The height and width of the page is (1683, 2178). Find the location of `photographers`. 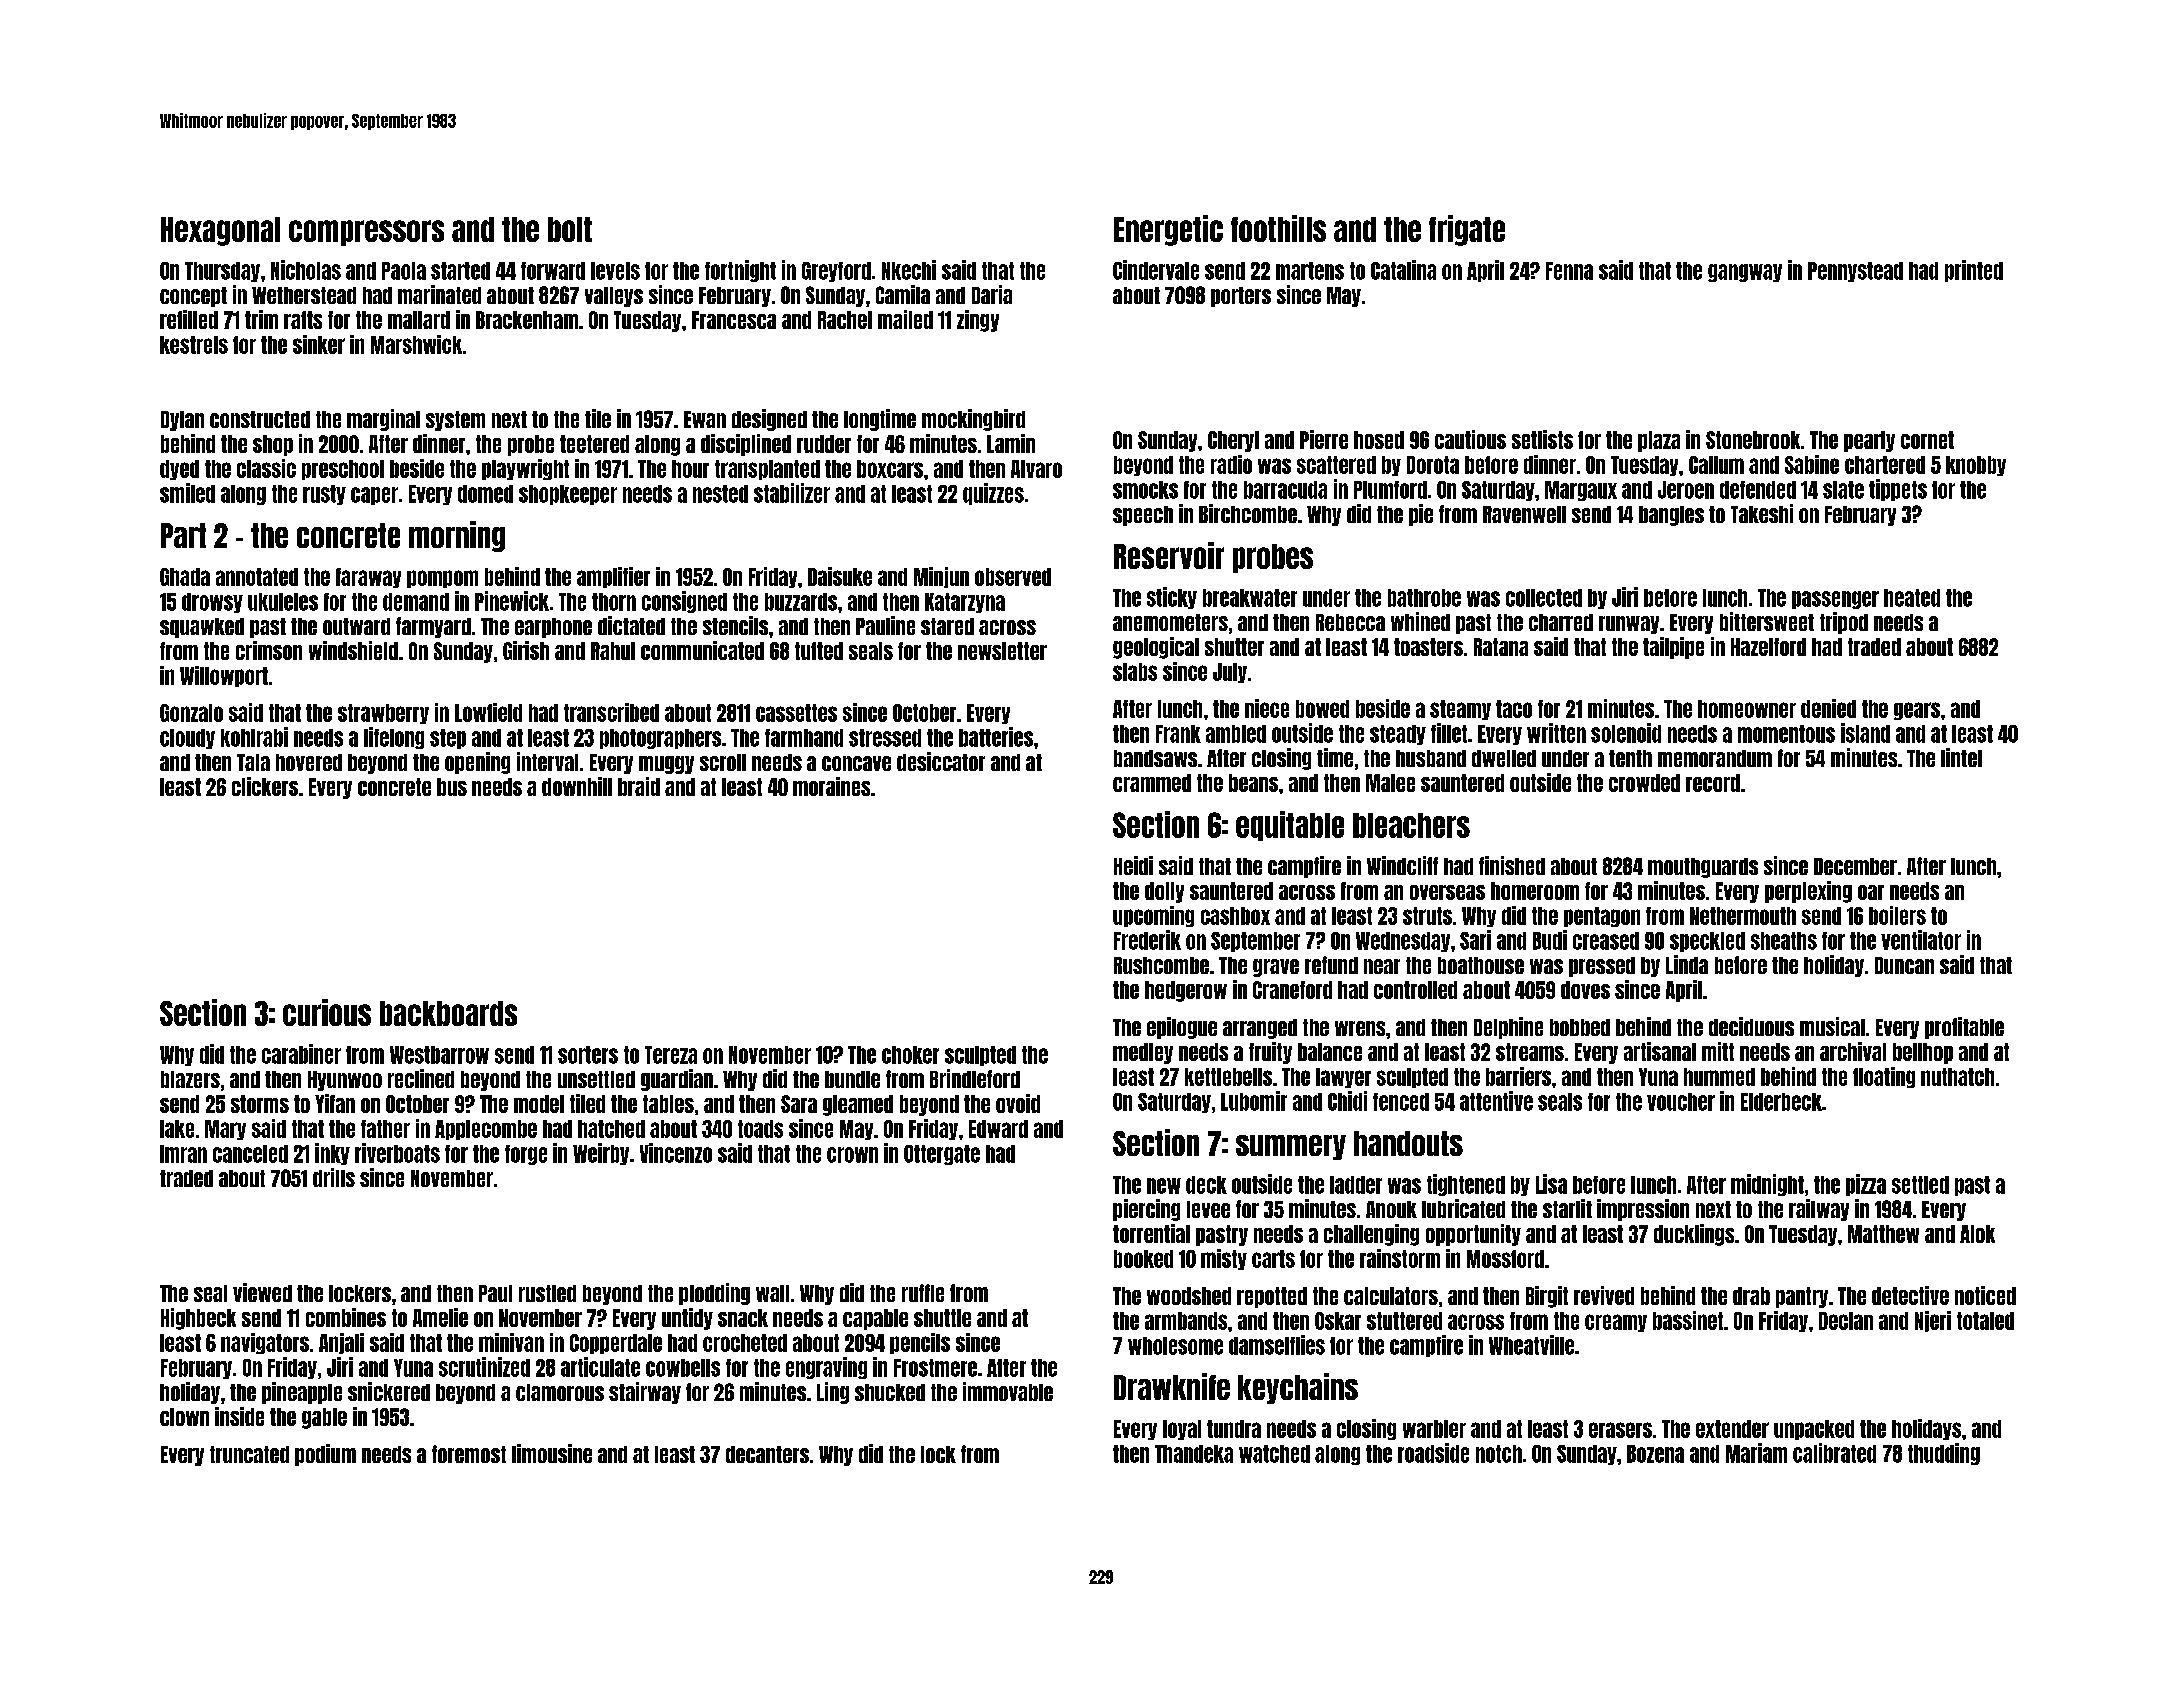

photographers is located at coordinates (660, 739).
